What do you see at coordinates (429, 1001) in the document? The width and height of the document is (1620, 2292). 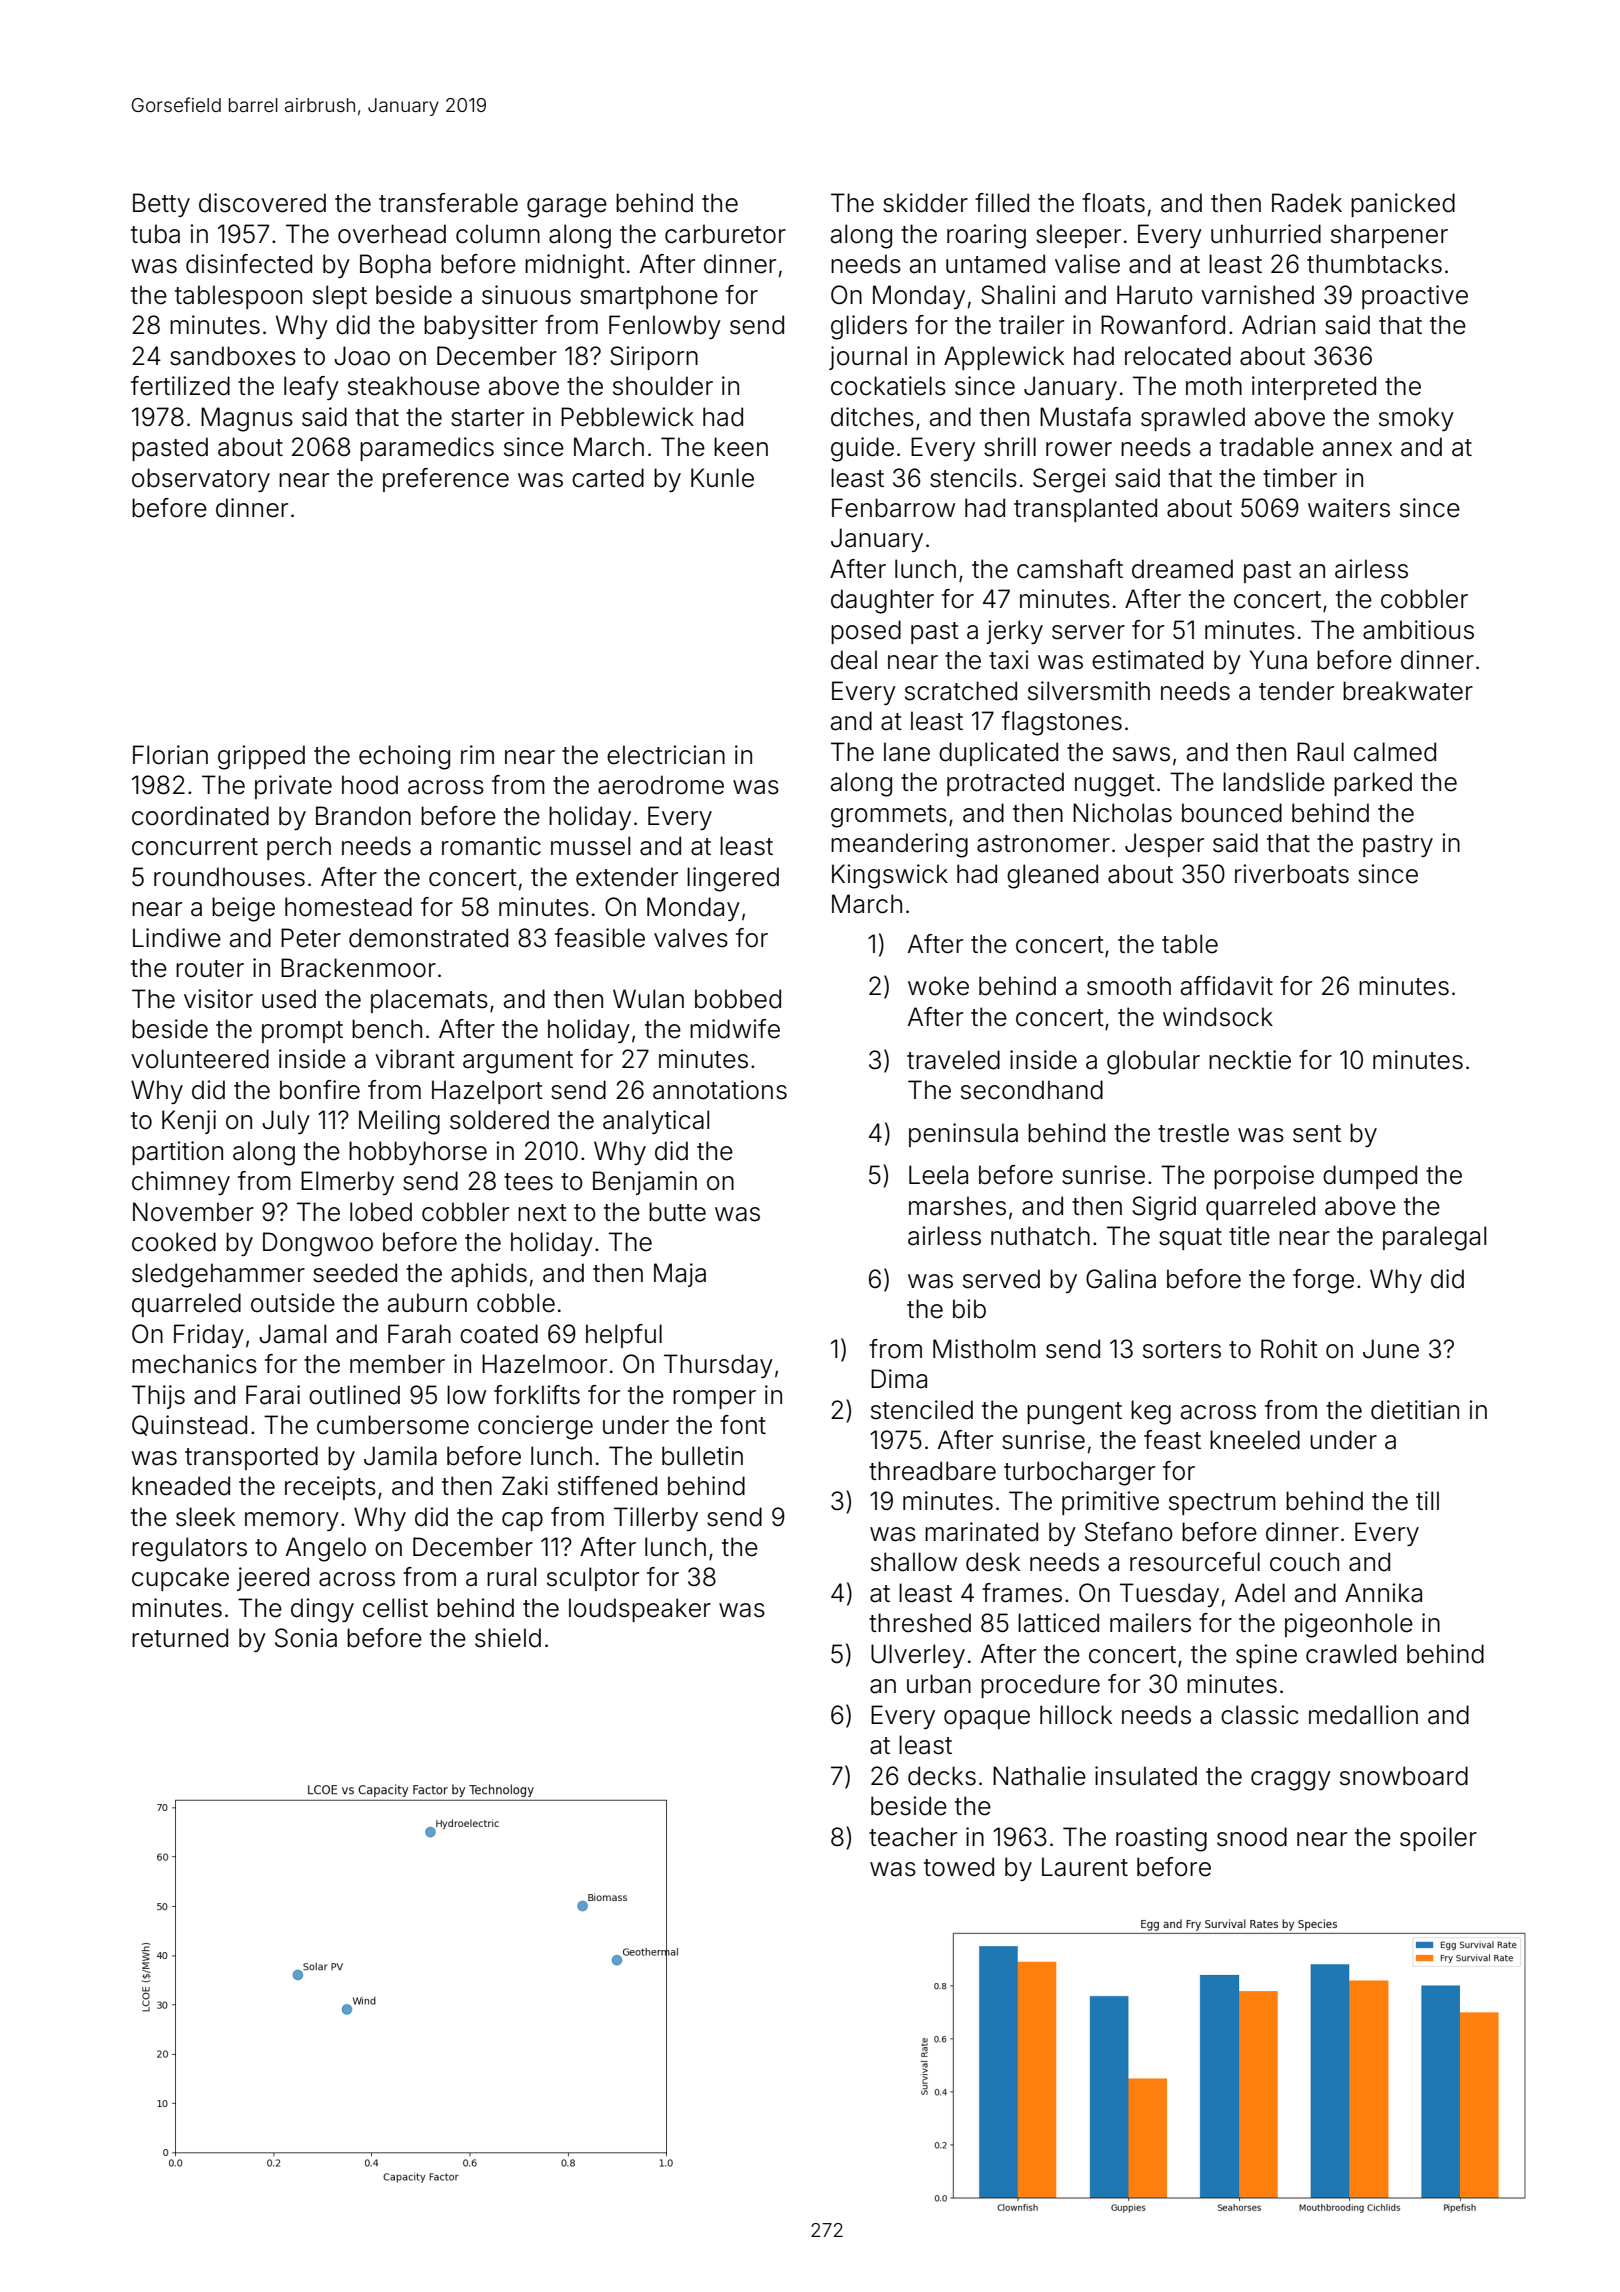 I see `placemats` at bounding box center [429, 1001].
